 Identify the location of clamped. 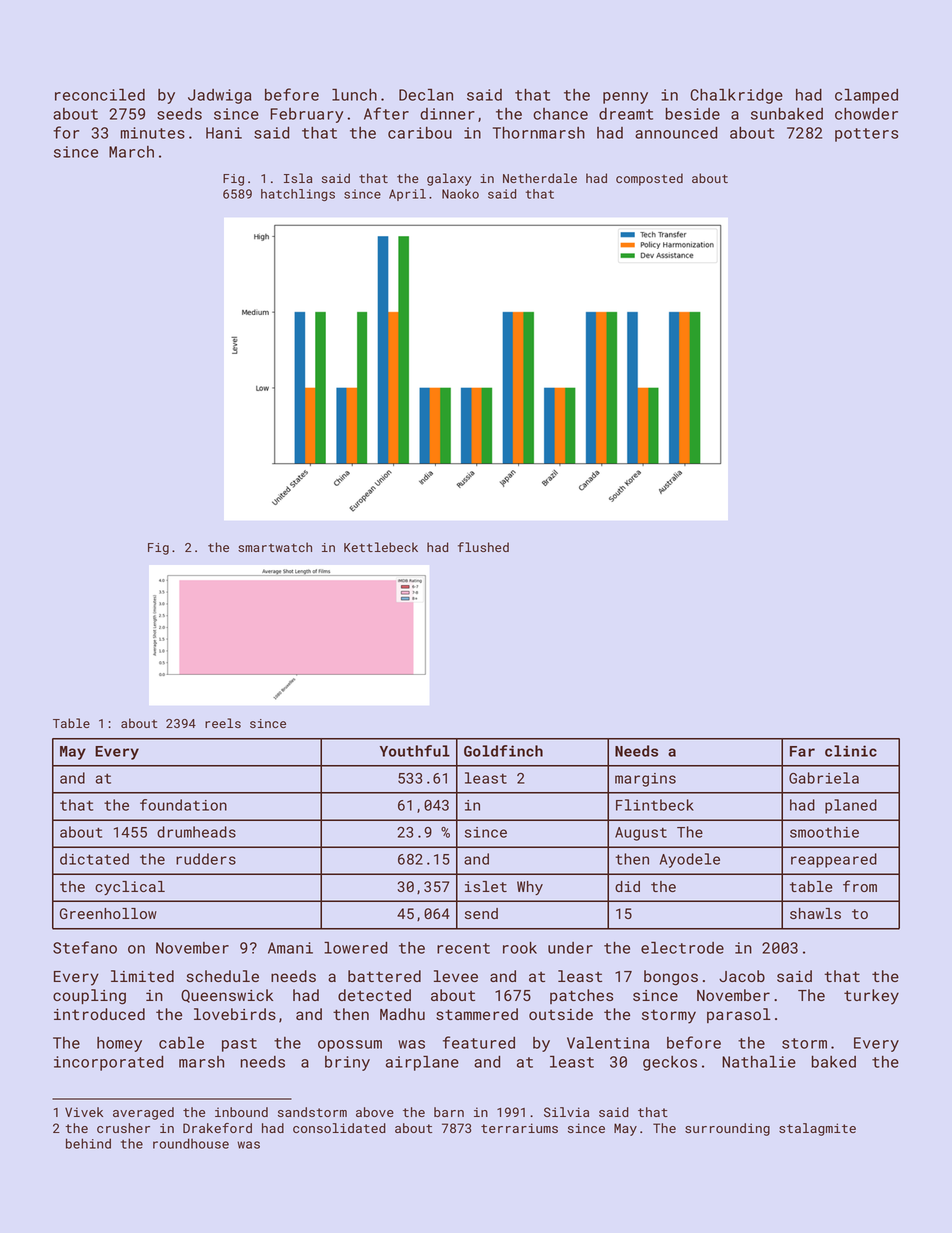
(866, 96).
